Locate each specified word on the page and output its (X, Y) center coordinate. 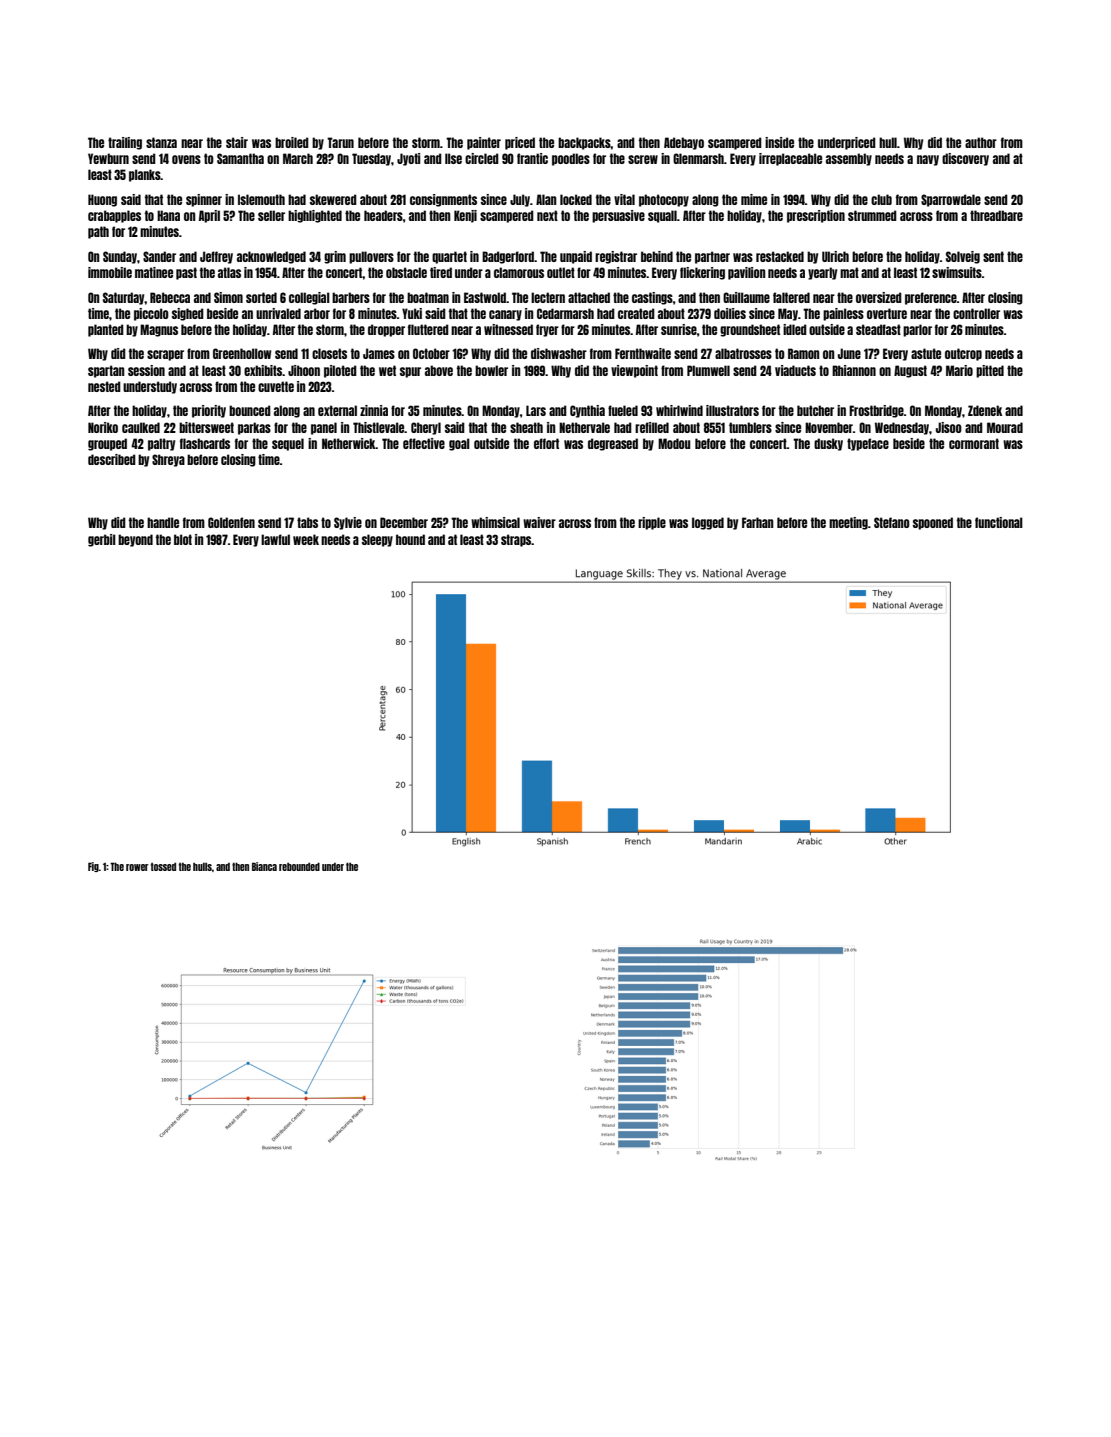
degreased (613, 444)
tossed (163, 866)
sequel (288, 444)
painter (484, 143)
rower (137, 867)
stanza (161, 142)
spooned (933, 523)
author (981, 142)
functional (999, 522)
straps (516, 540)
